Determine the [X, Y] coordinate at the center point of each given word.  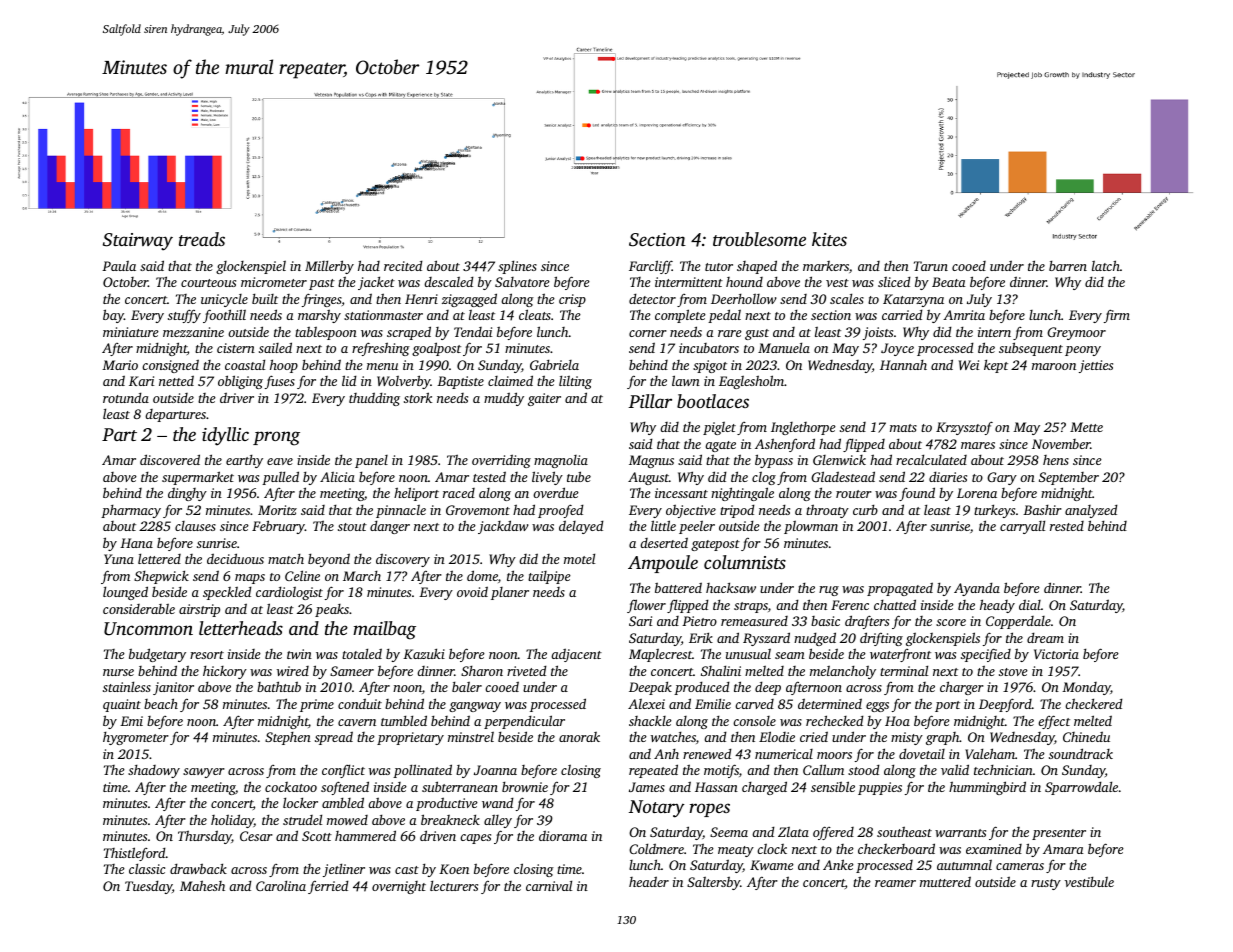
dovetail [922, 754]
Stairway [138, 242]
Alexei [646, 704]
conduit [360, 703]
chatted [895, 604]
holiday [232, 821]
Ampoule [663, 564]
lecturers [454, 885]
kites [829, 239]
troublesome [759, 239]
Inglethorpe [803, 428]
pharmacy [131, 511]
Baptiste [460, 382]
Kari [141, 381]
